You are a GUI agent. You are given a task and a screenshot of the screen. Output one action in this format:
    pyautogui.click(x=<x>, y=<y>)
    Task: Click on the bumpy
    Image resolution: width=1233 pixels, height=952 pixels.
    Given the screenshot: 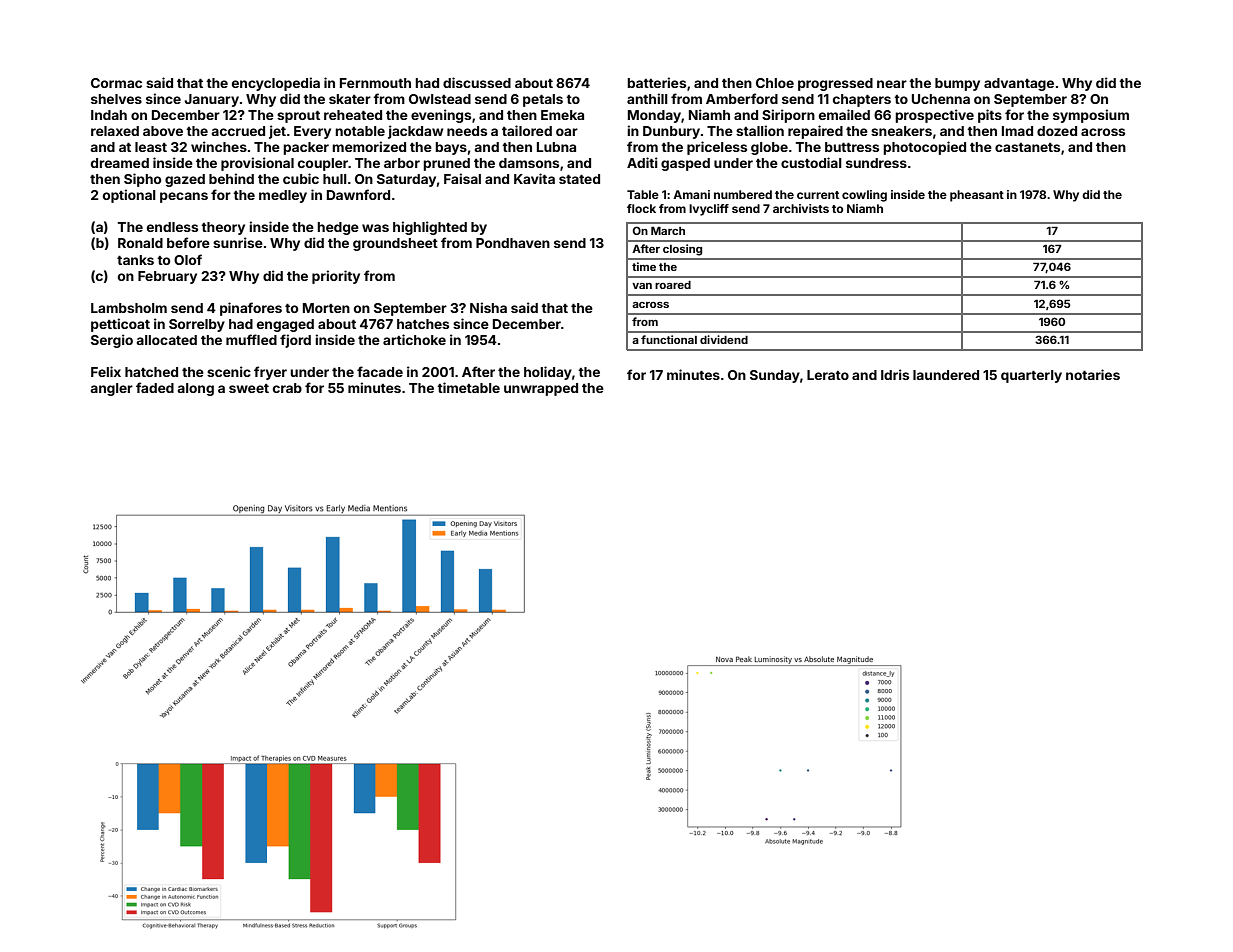 What is the action you would take?
    pyautogui.click(x=957, y=84)
